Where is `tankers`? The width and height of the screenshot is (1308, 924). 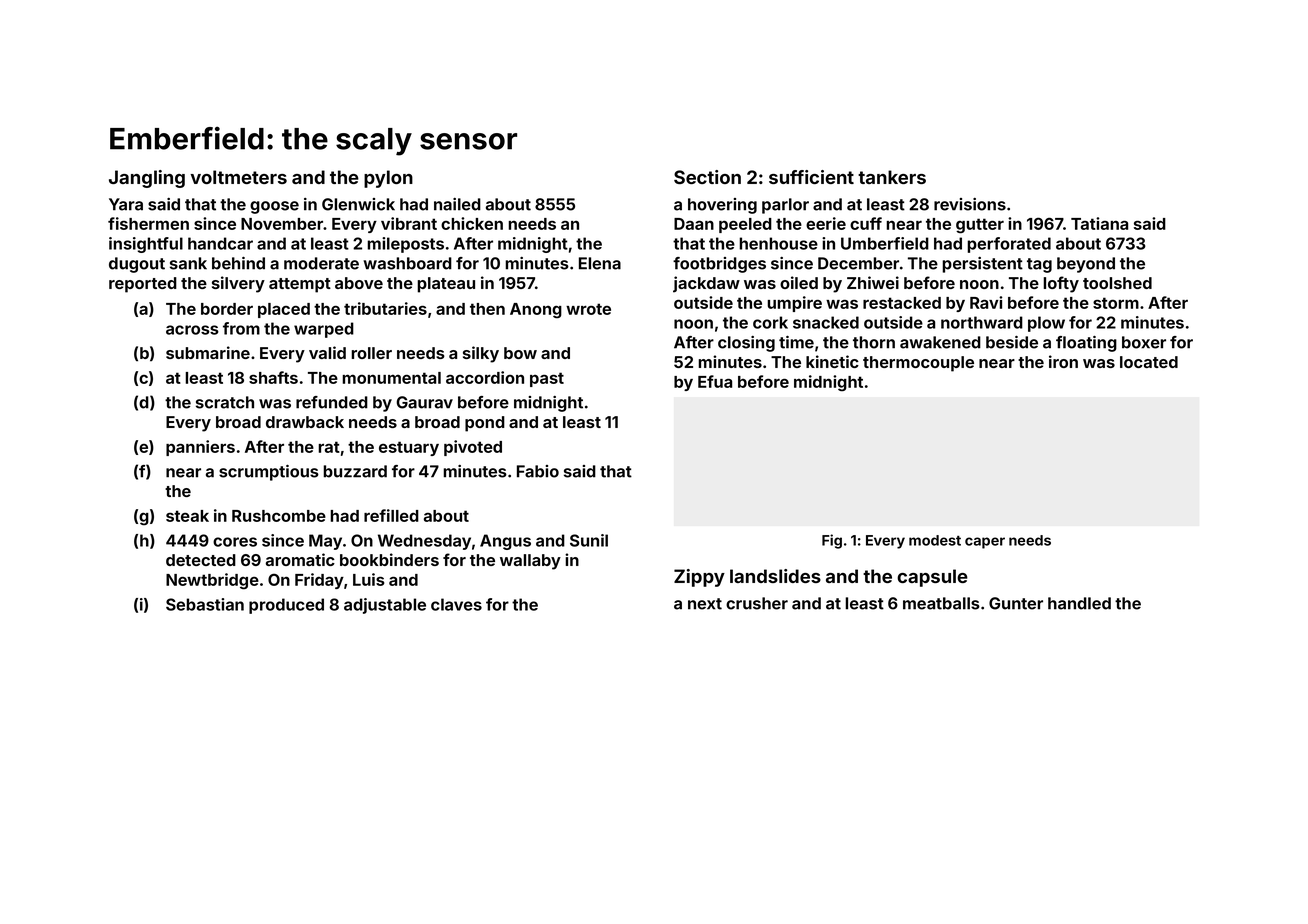 tankers is located at coordinates (892, 177).
